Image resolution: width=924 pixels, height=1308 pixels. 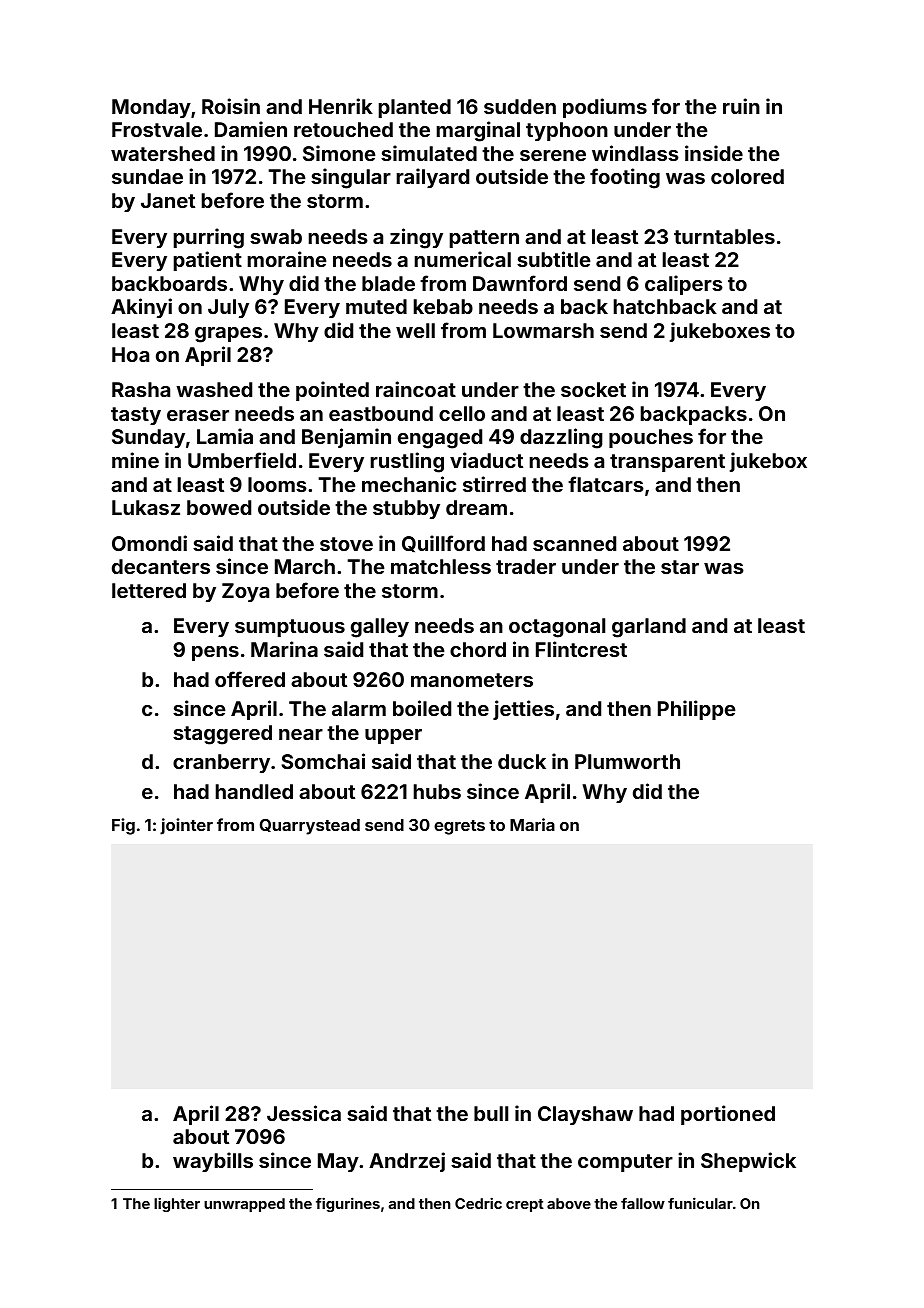 I want to click on Jessica, so click(x=304, y=1113).
